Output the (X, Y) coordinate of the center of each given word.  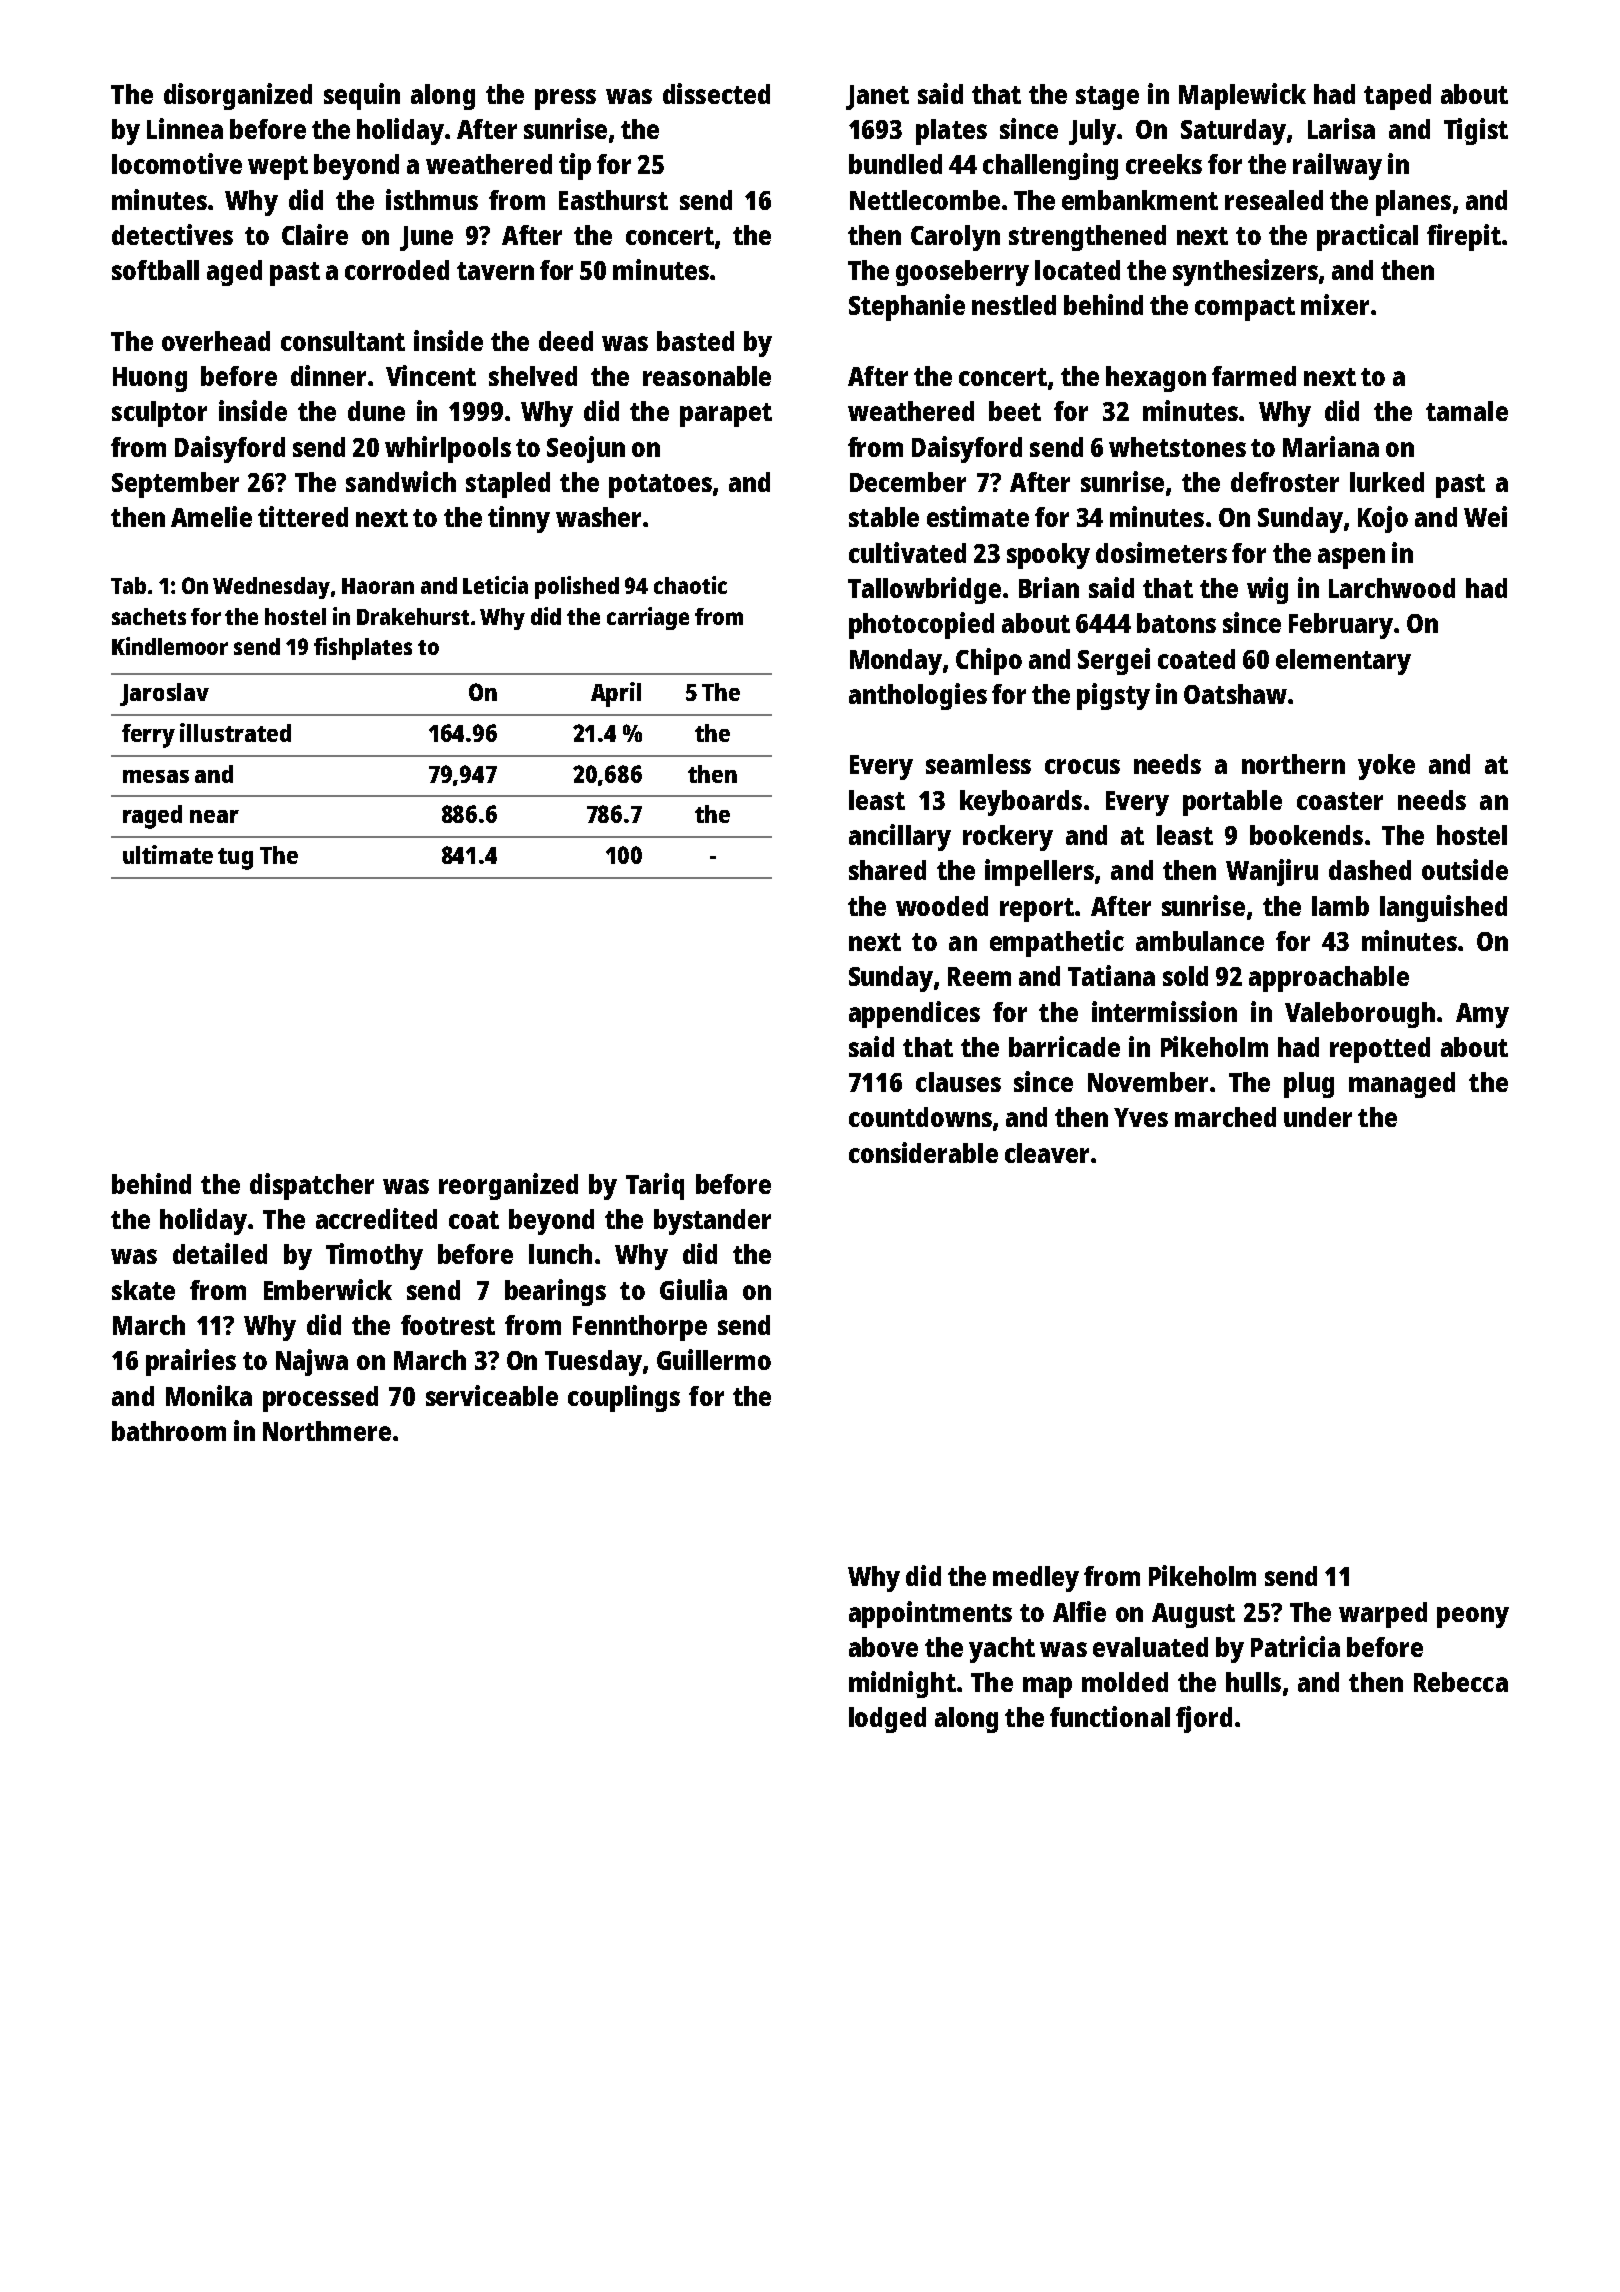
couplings (624, 1398)
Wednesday (271, 588)
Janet (877, 97)
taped (1397, 97)
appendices (914, 1014)
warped (1383, 1615)
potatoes (660, 486)
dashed (1370, 870)
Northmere (327, 1431)
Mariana (1331, 446)
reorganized (508, 1186)
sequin (362, 96)
